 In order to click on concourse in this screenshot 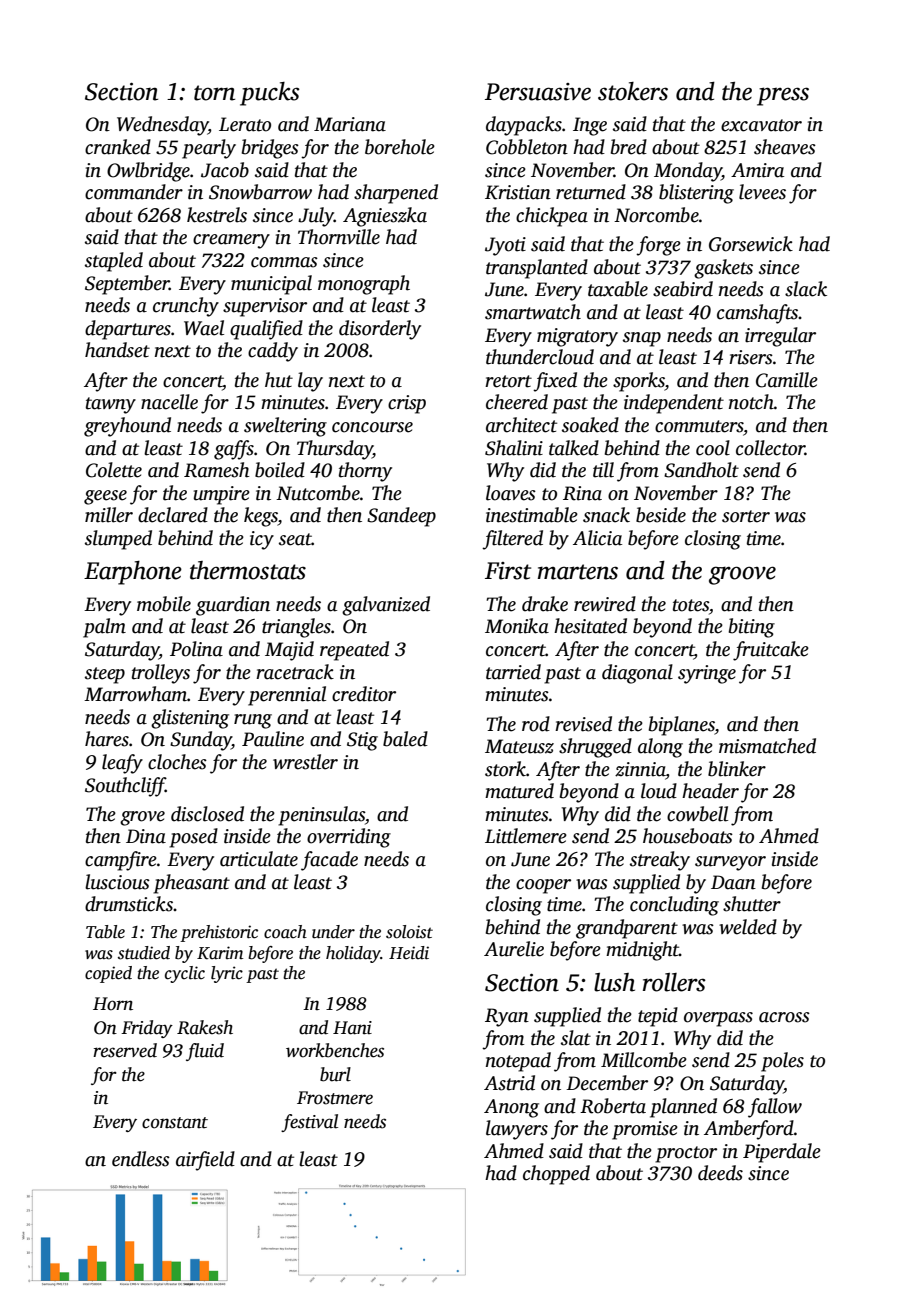, I will do `click(372, 427)`.
